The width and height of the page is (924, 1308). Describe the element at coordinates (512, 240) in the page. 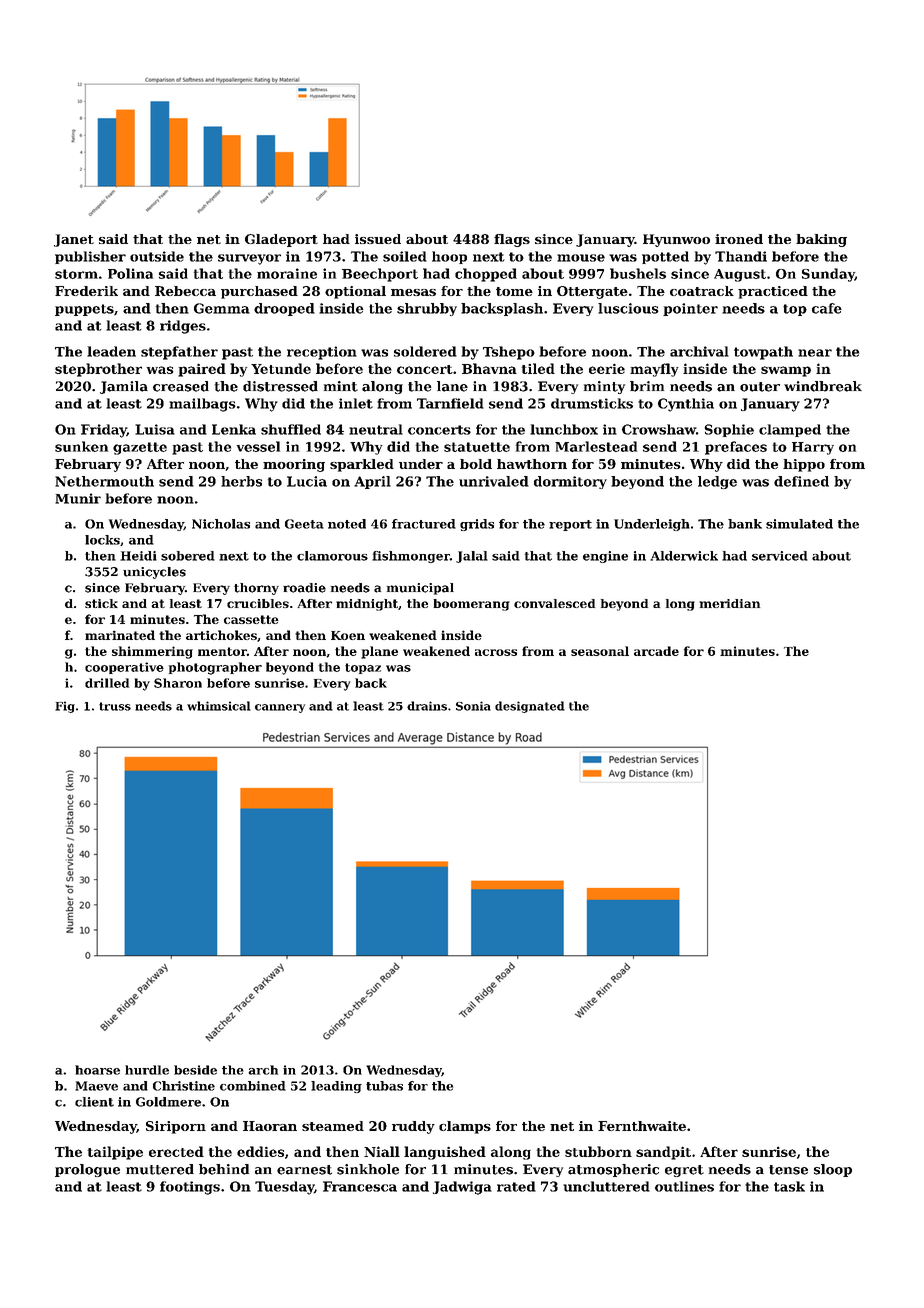

I see `flags` at that location.
